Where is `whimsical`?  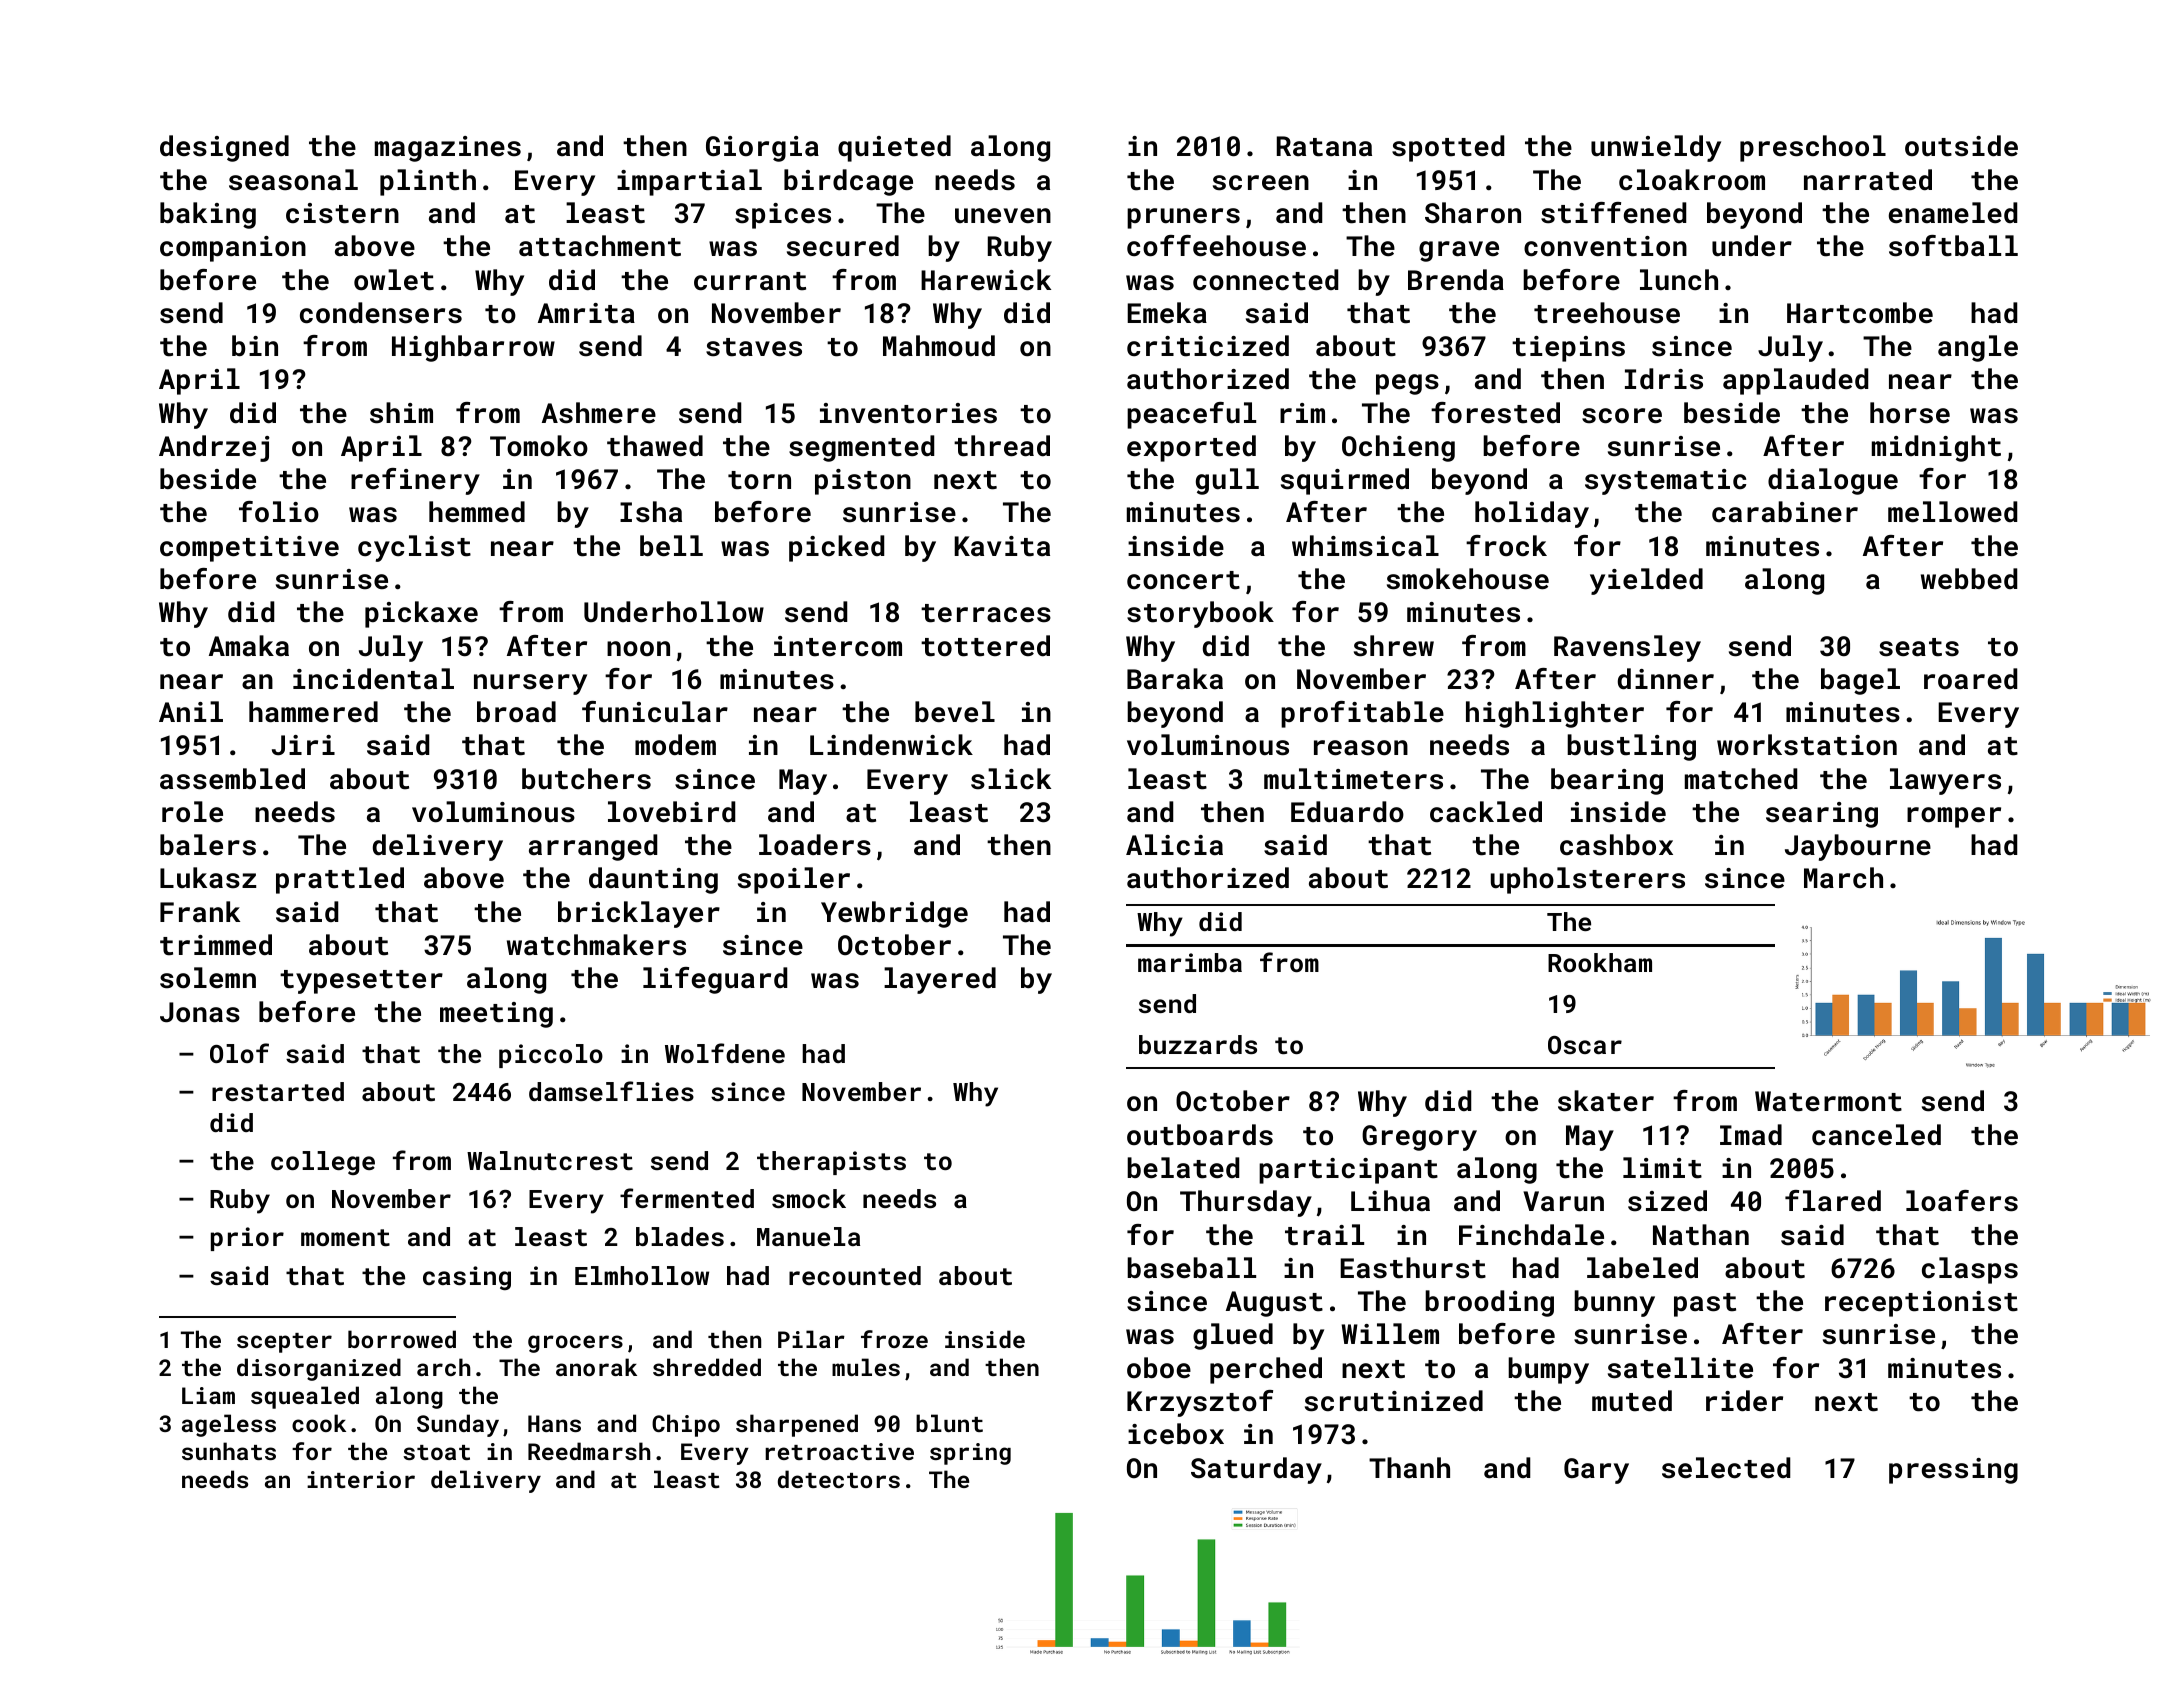 whimsical is located at coordinates (1365, 546).
